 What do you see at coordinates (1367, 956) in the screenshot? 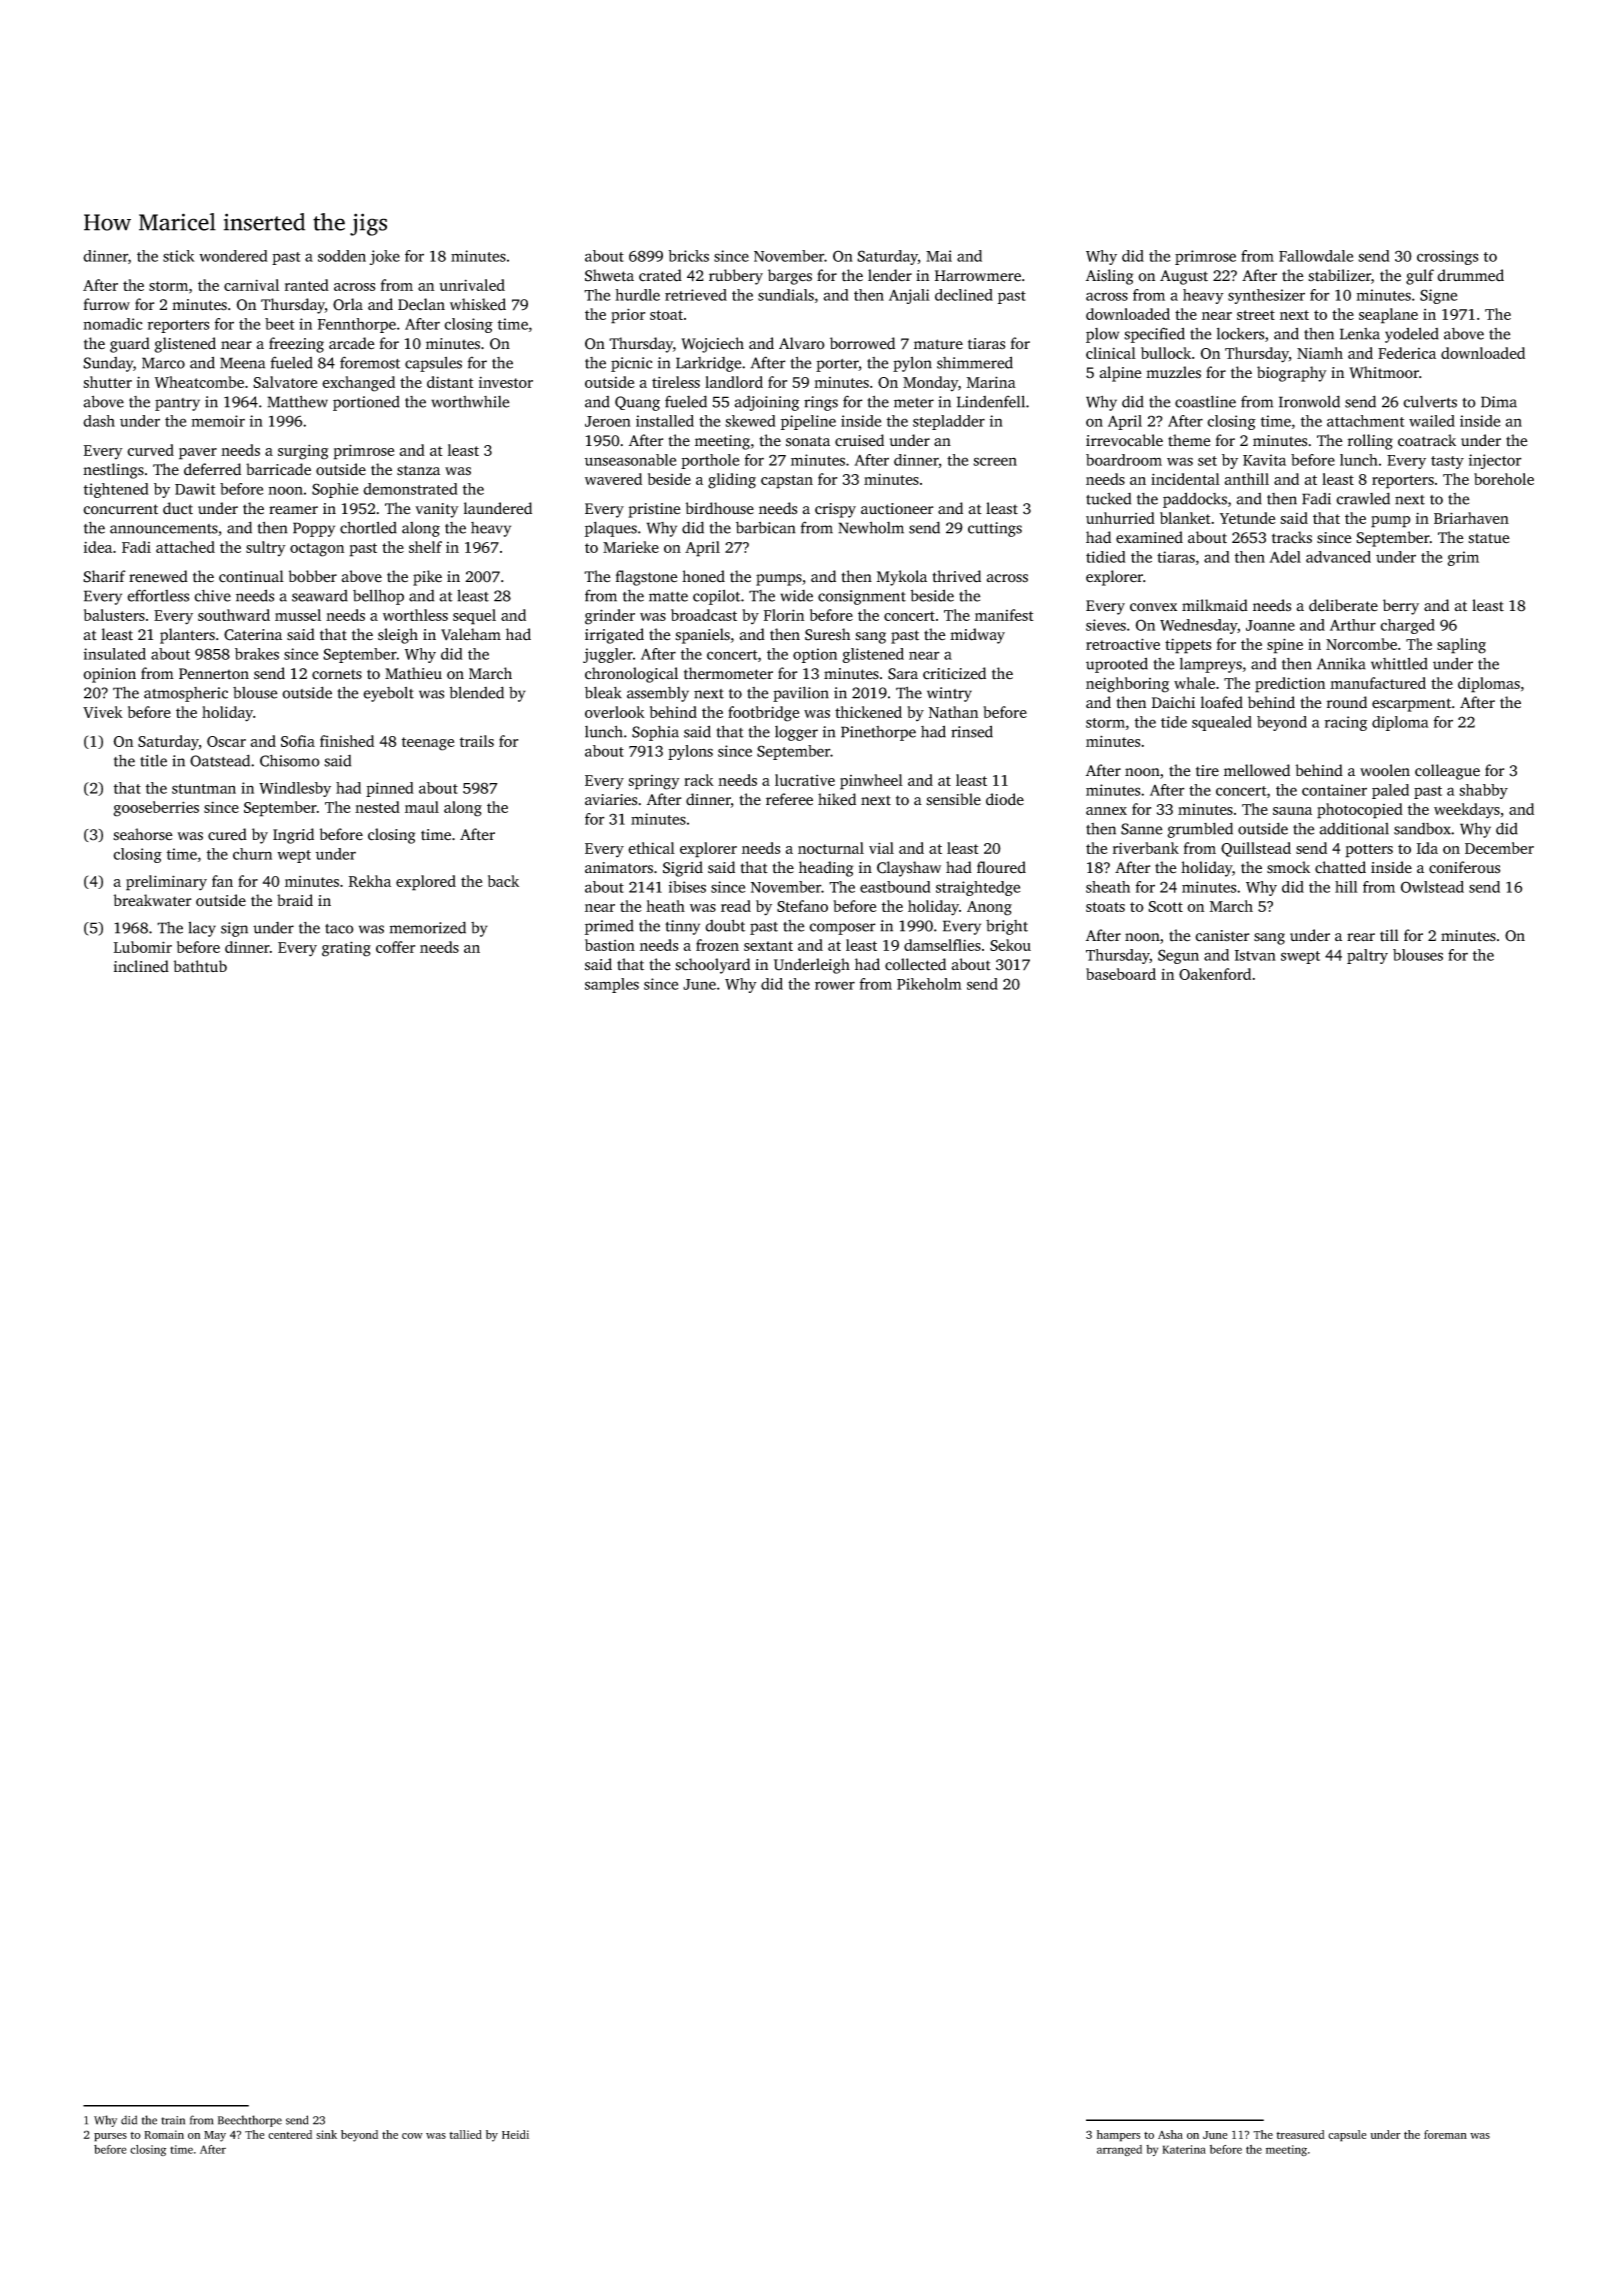
I see `paltry` at bounding box center [1367, 956].
